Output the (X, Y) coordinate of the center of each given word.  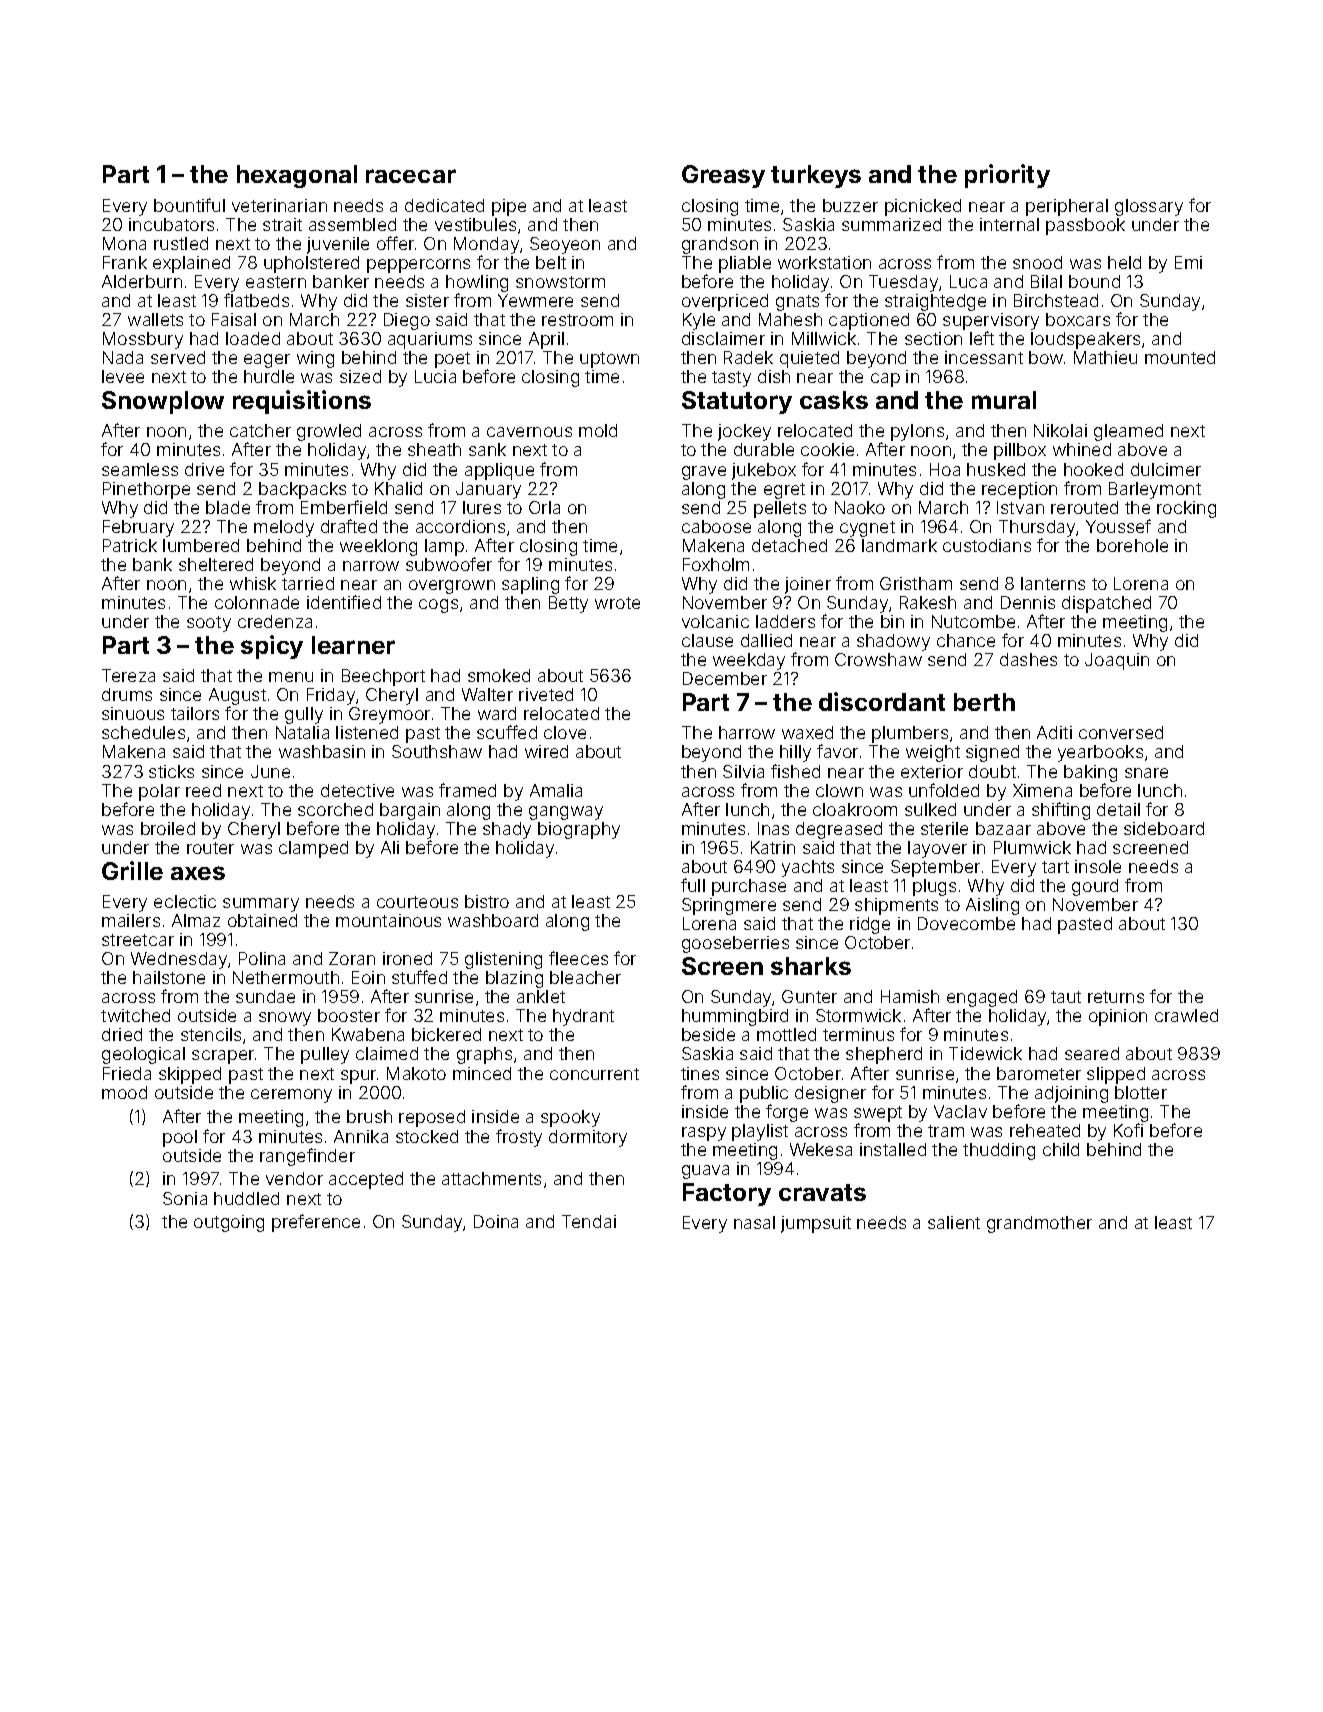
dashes (1028, 659)
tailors (195, 713)
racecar (411, 176)
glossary (1149, 207)
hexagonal (297, 176)
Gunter (809, 996)
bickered (446, 1034)
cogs (438, 606)
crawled (1186, 1015)
